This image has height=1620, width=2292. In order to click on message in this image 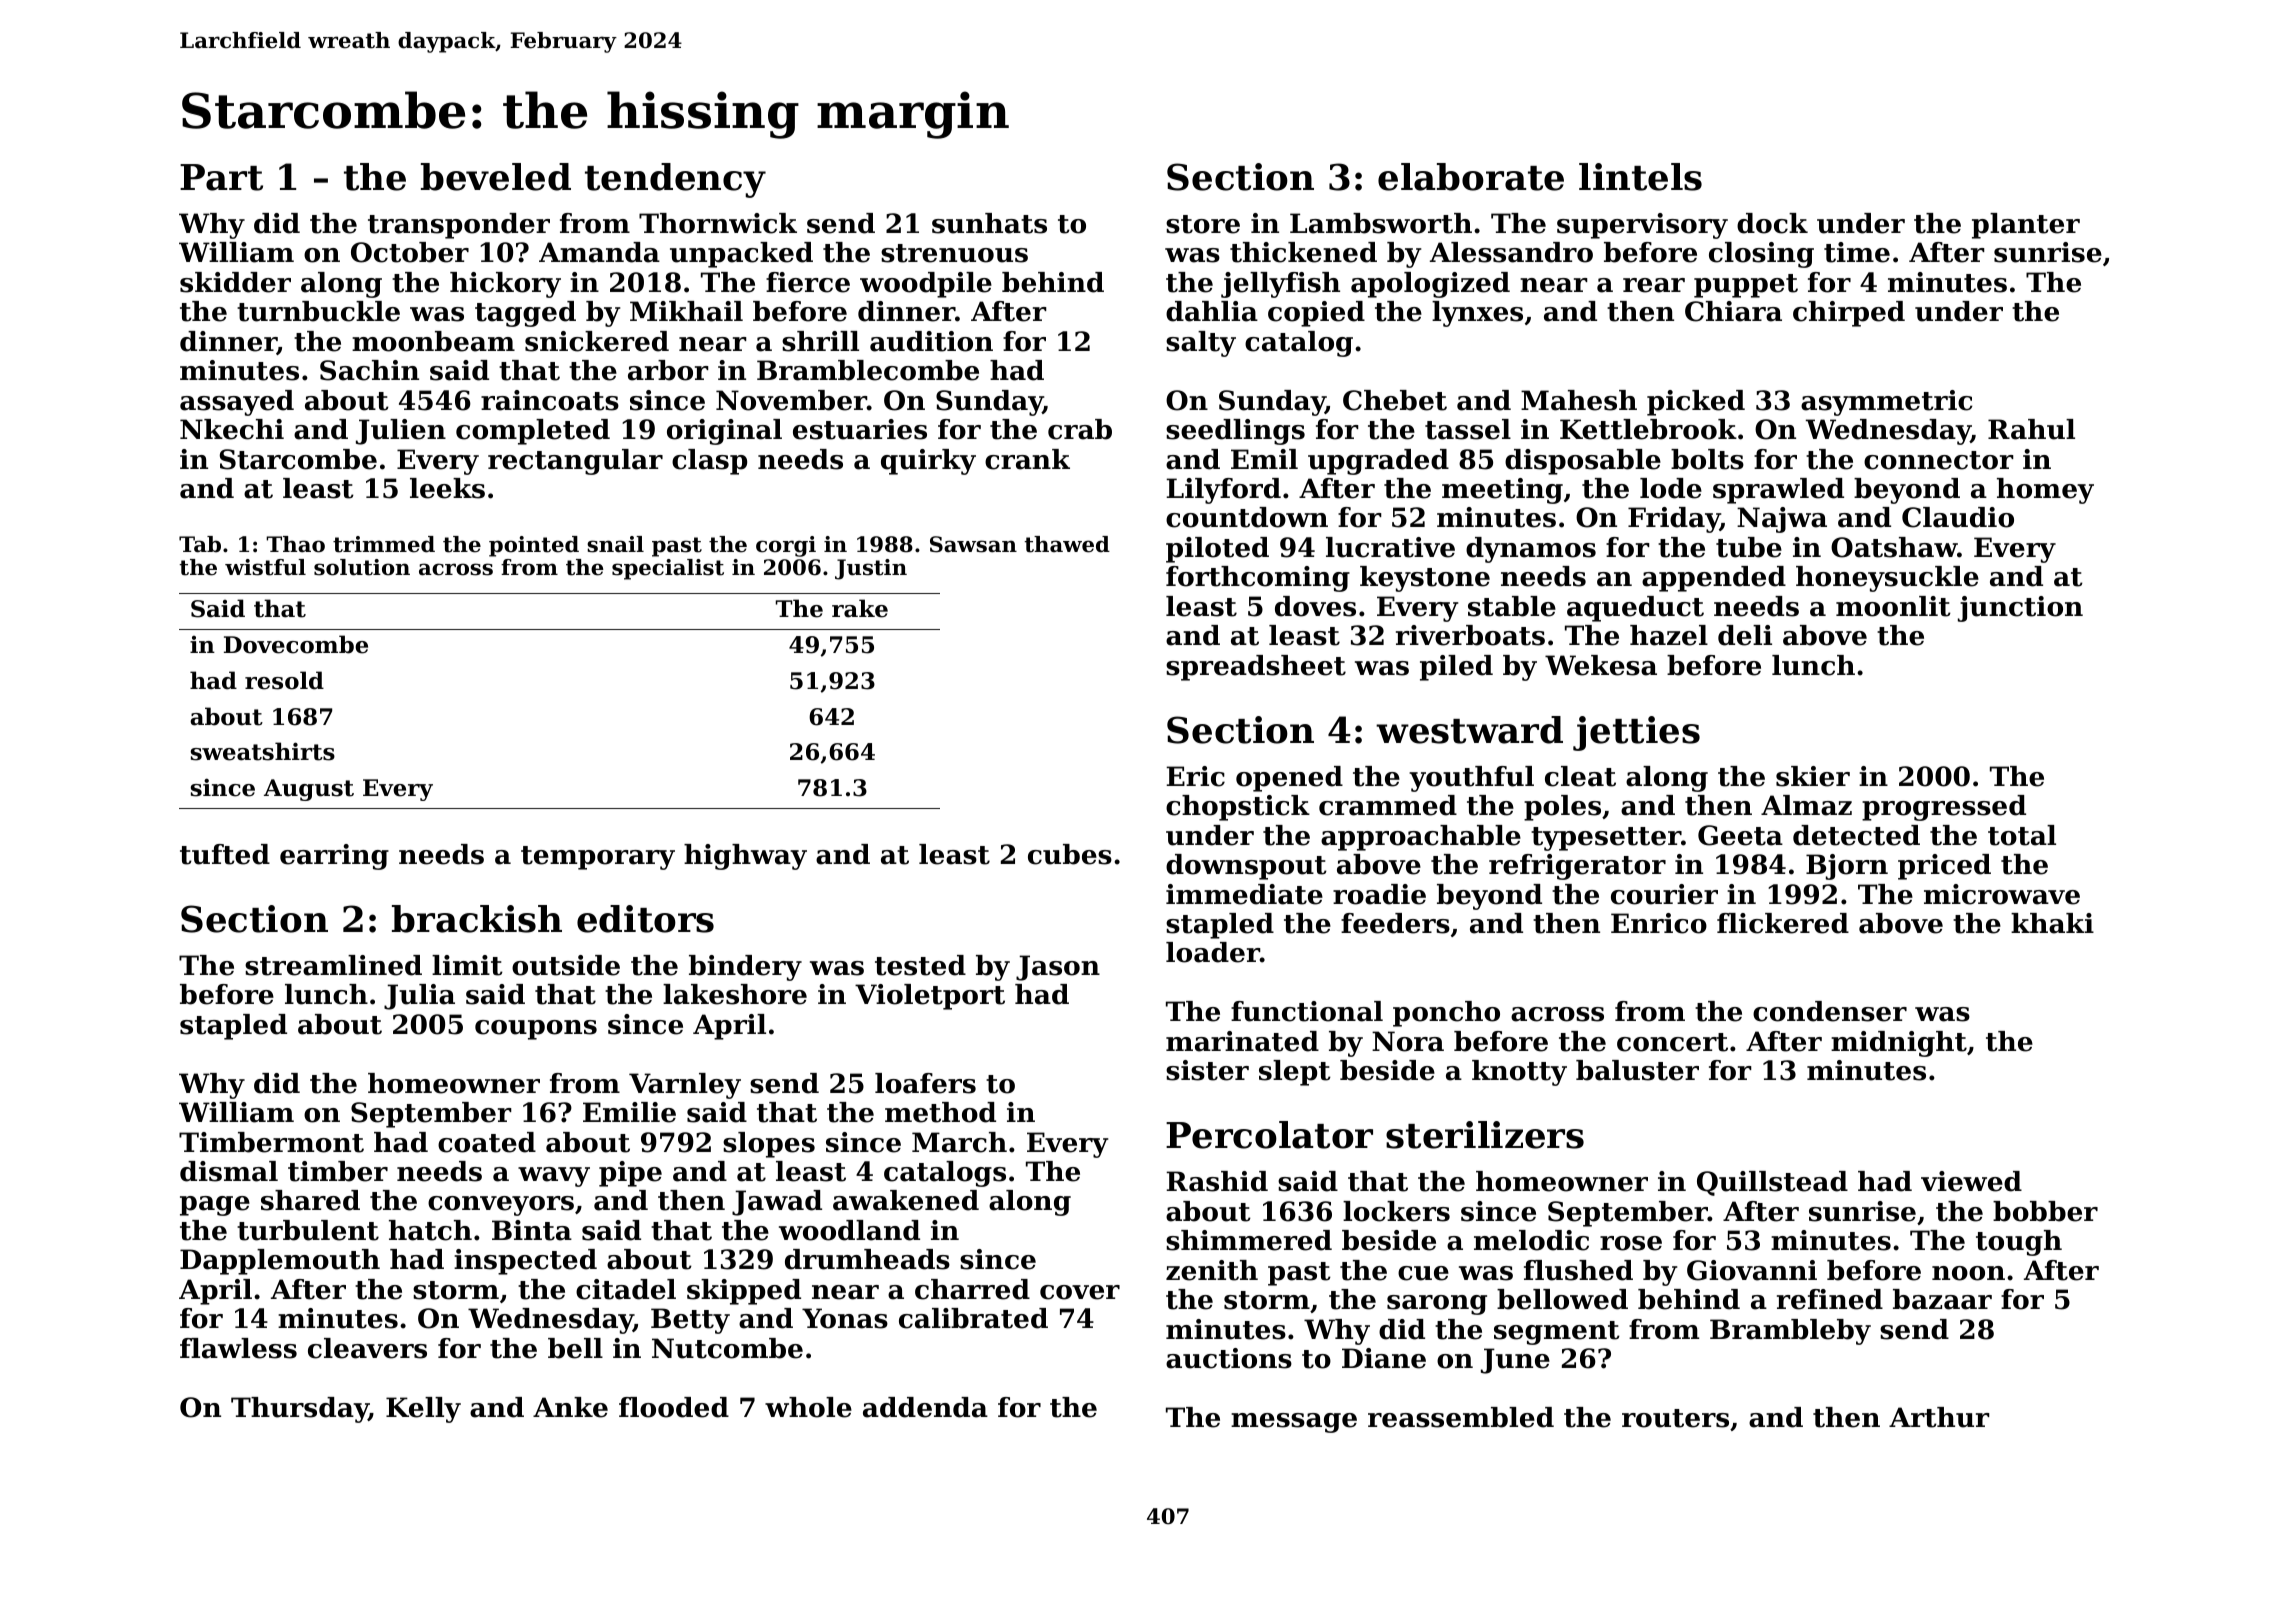, I will do `click(1294, 1423)`.
